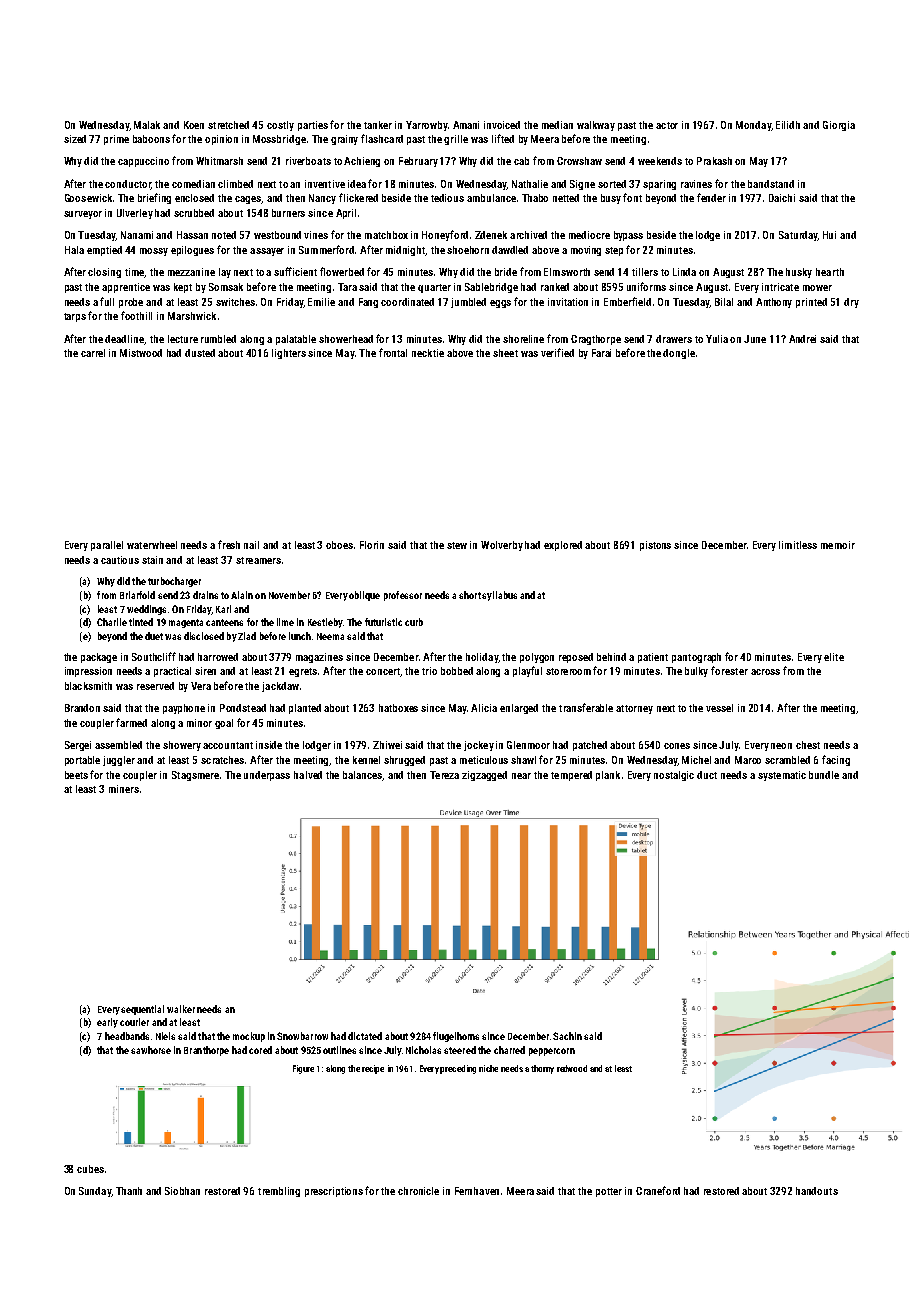 The image size is (924, 1308). Describe the element at coordinates (76, 775) in the screenshot. I see `beets` at that location.
